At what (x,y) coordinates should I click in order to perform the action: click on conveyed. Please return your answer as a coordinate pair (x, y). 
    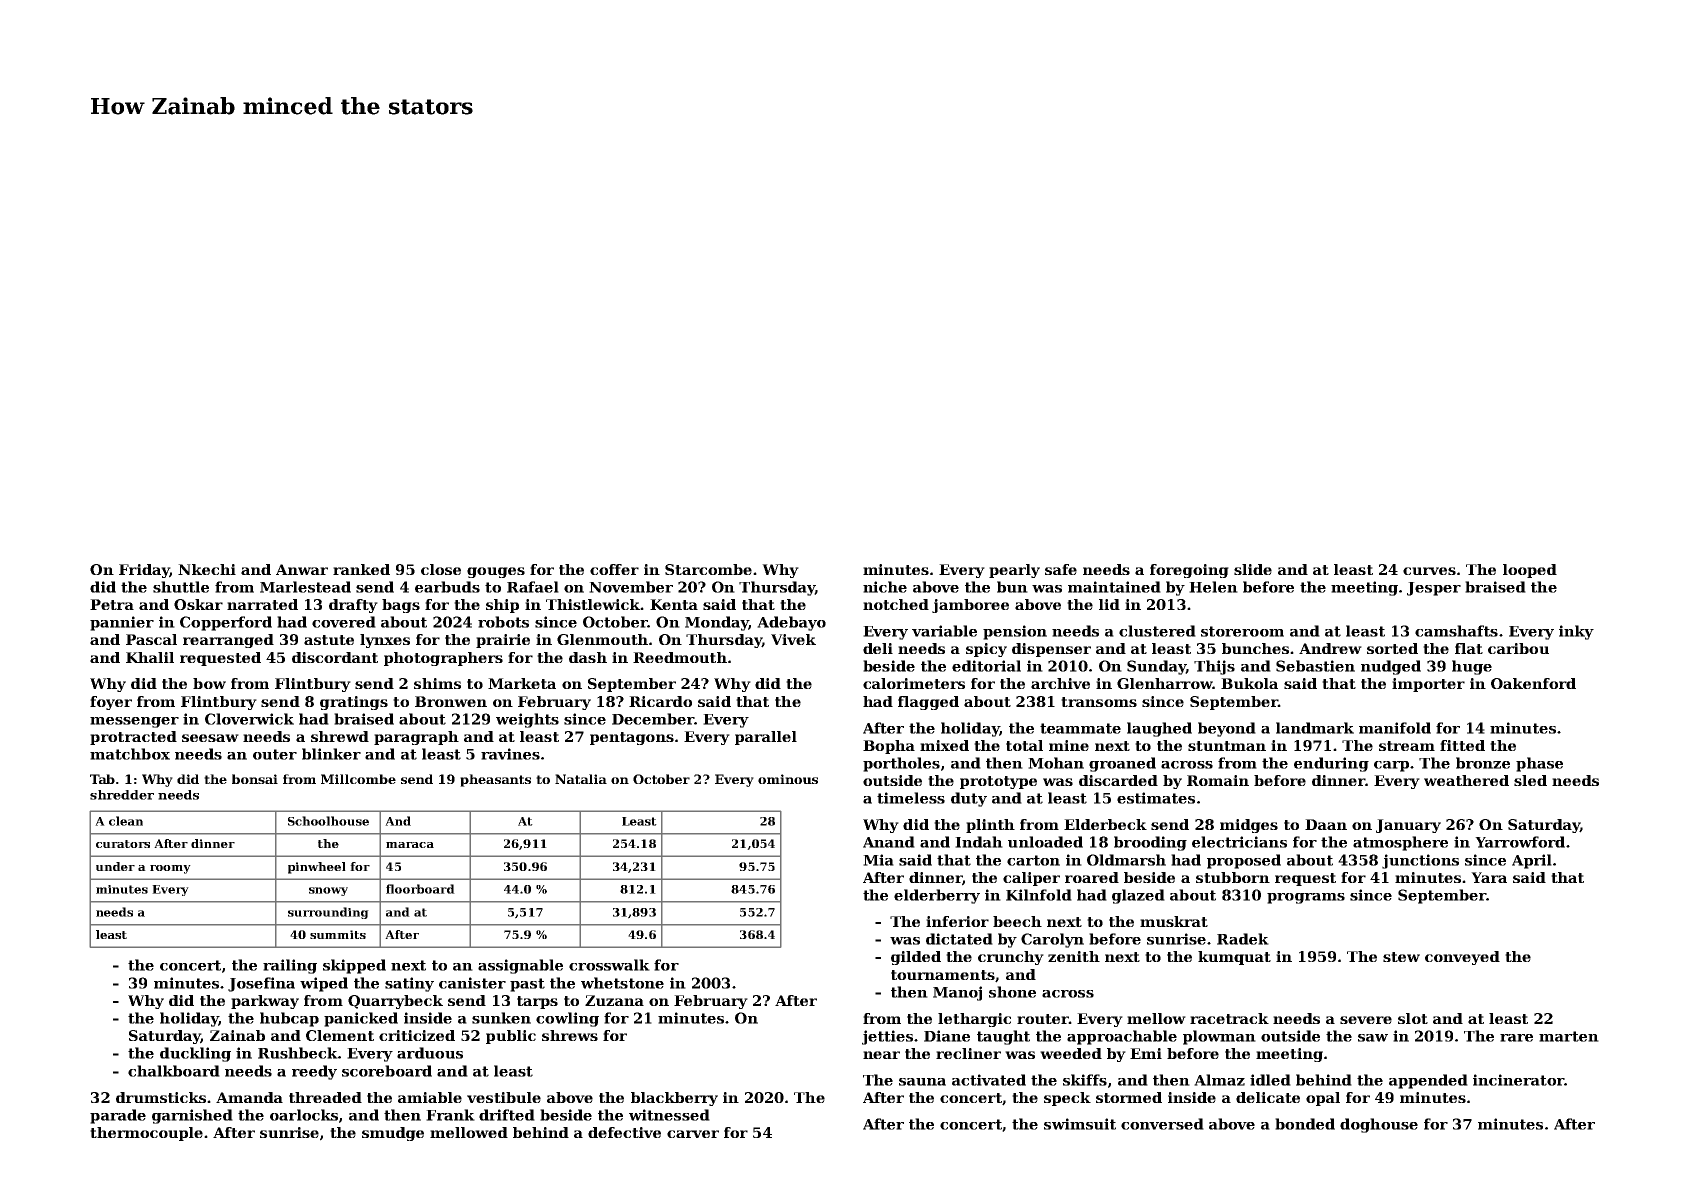
    Looking at the image, I should click on (1462, 958).
